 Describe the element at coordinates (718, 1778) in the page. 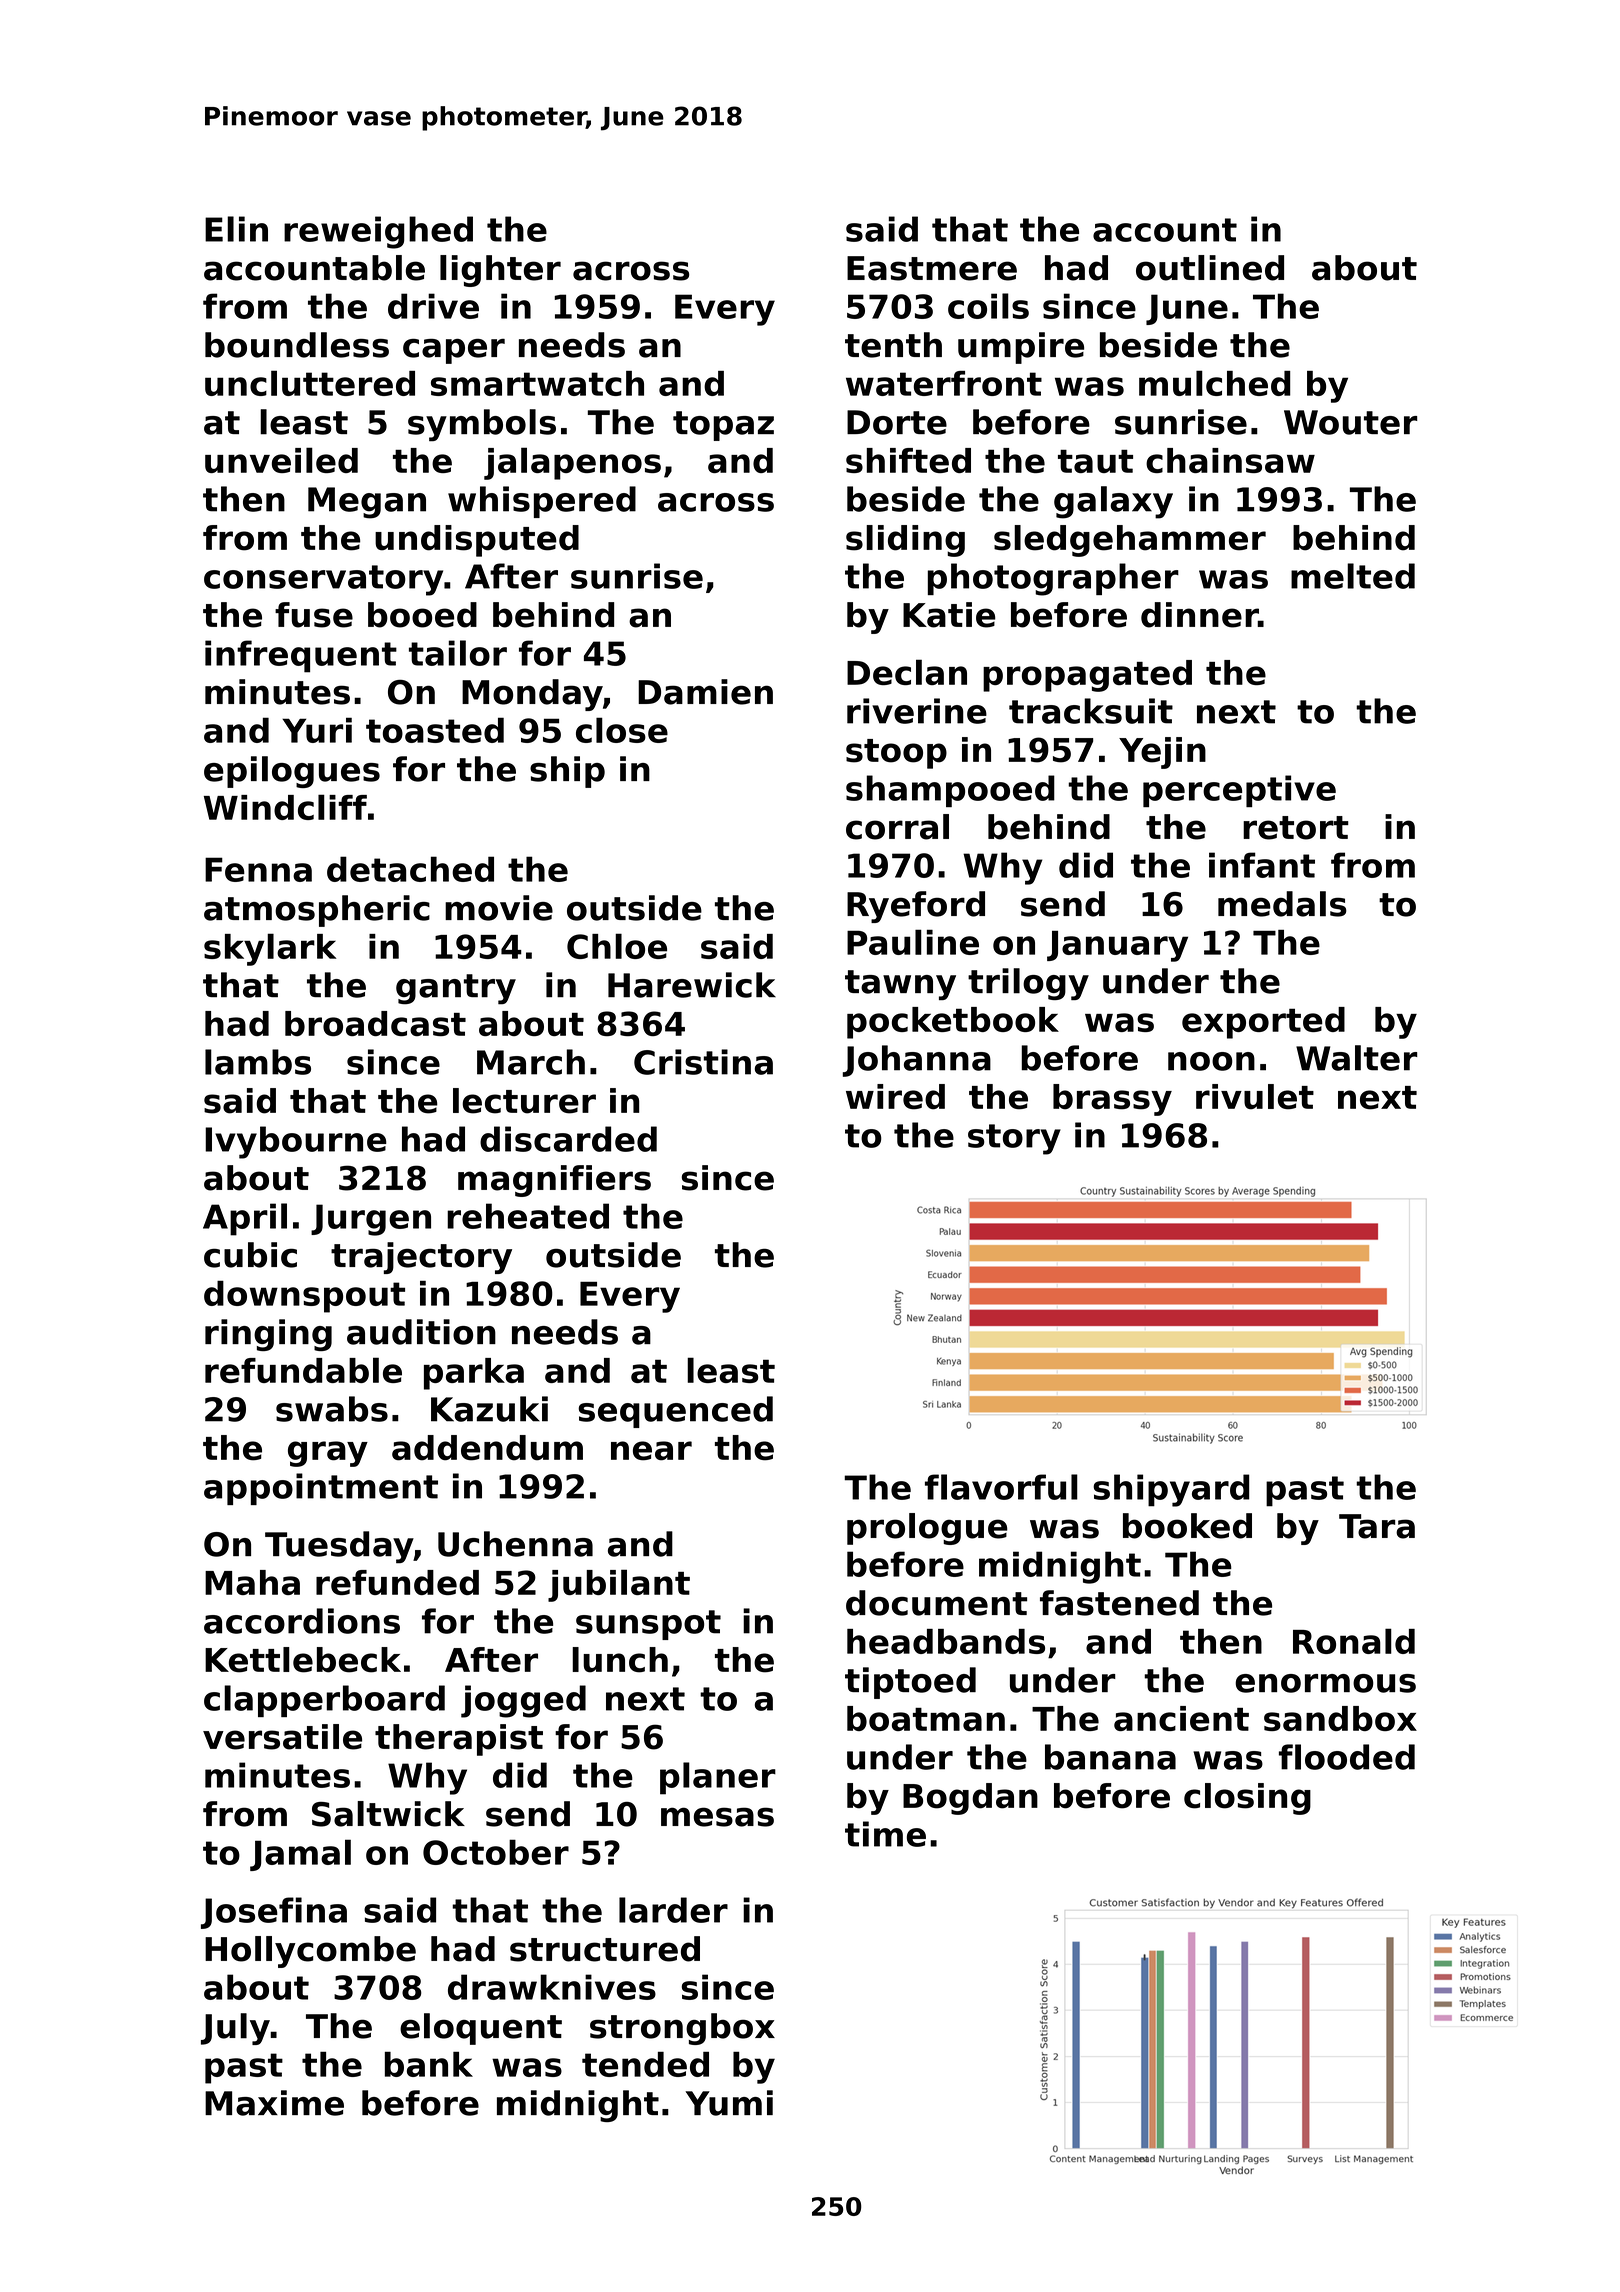

I see `planer` at that location.
